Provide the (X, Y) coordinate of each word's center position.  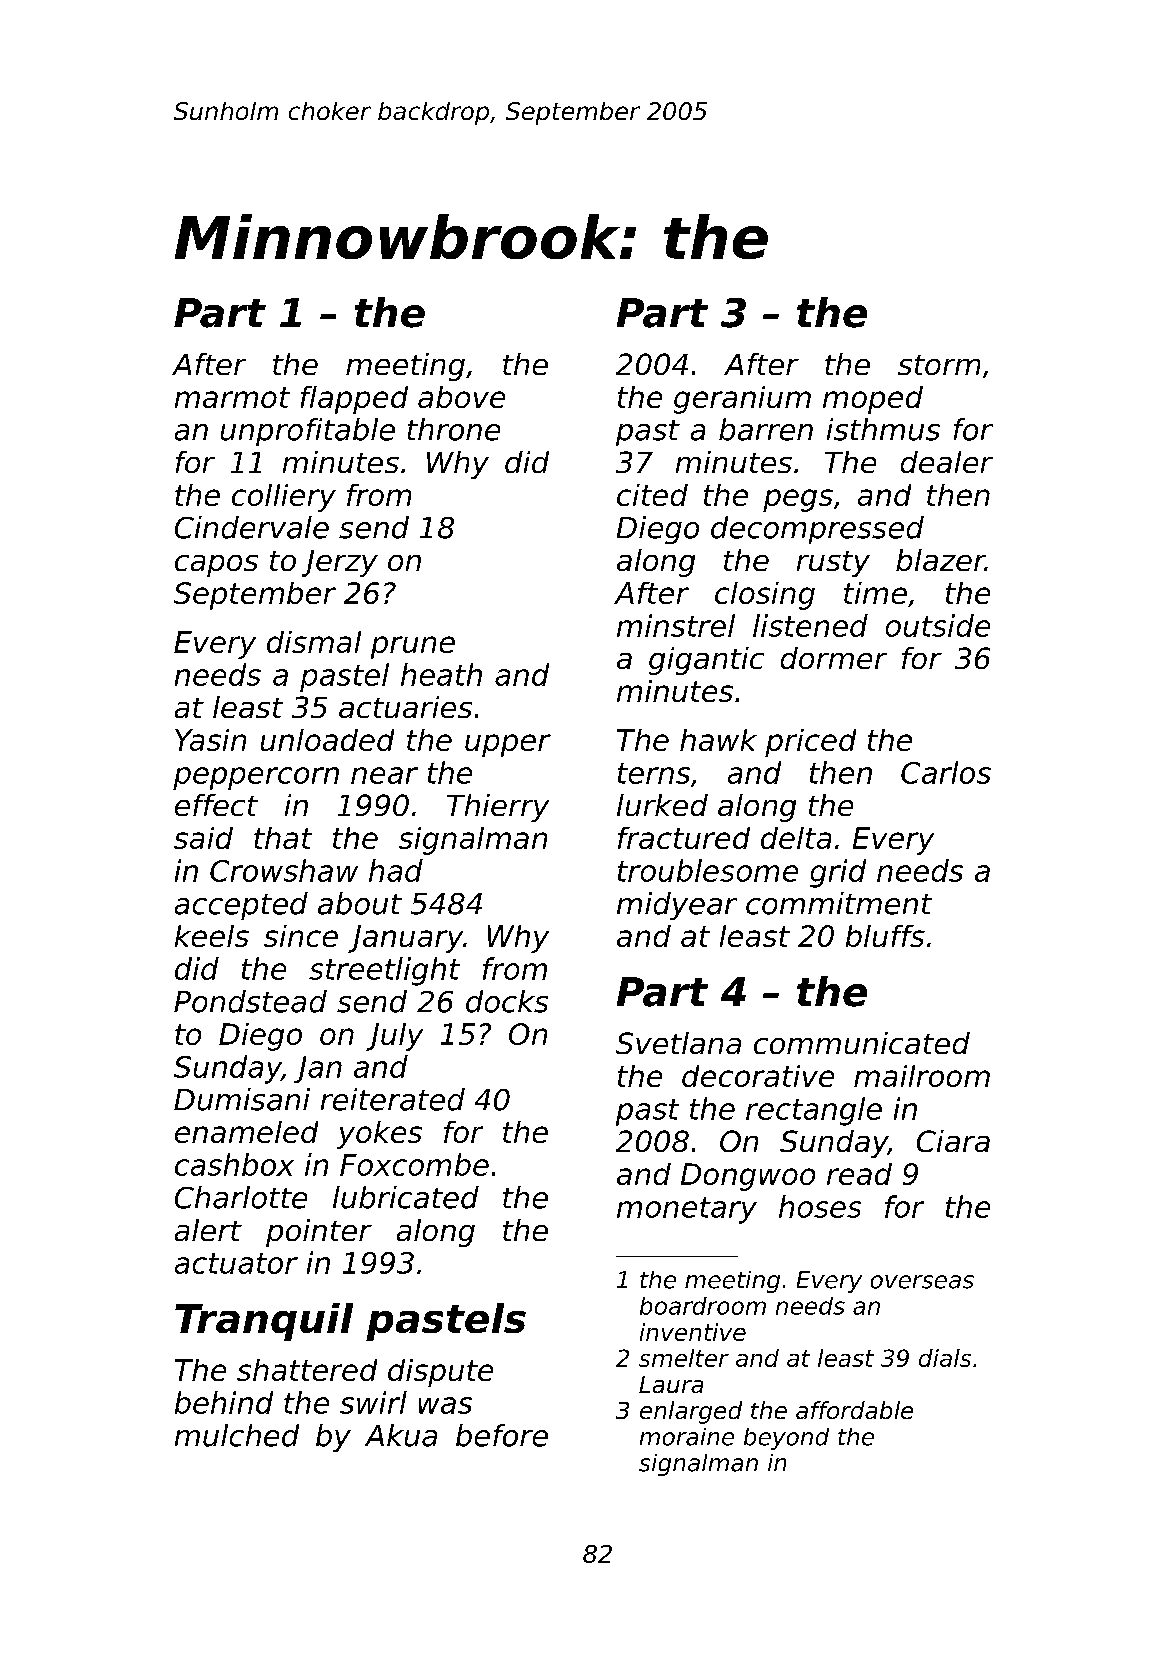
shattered (307, 1370)
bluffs (885, 936)
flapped (354, 400)
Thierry (498, 808)
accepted (241, 906)
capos (216, 566)
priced (810, 743)
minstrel (676, 625)
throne (454, 429)
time (875, 593)
